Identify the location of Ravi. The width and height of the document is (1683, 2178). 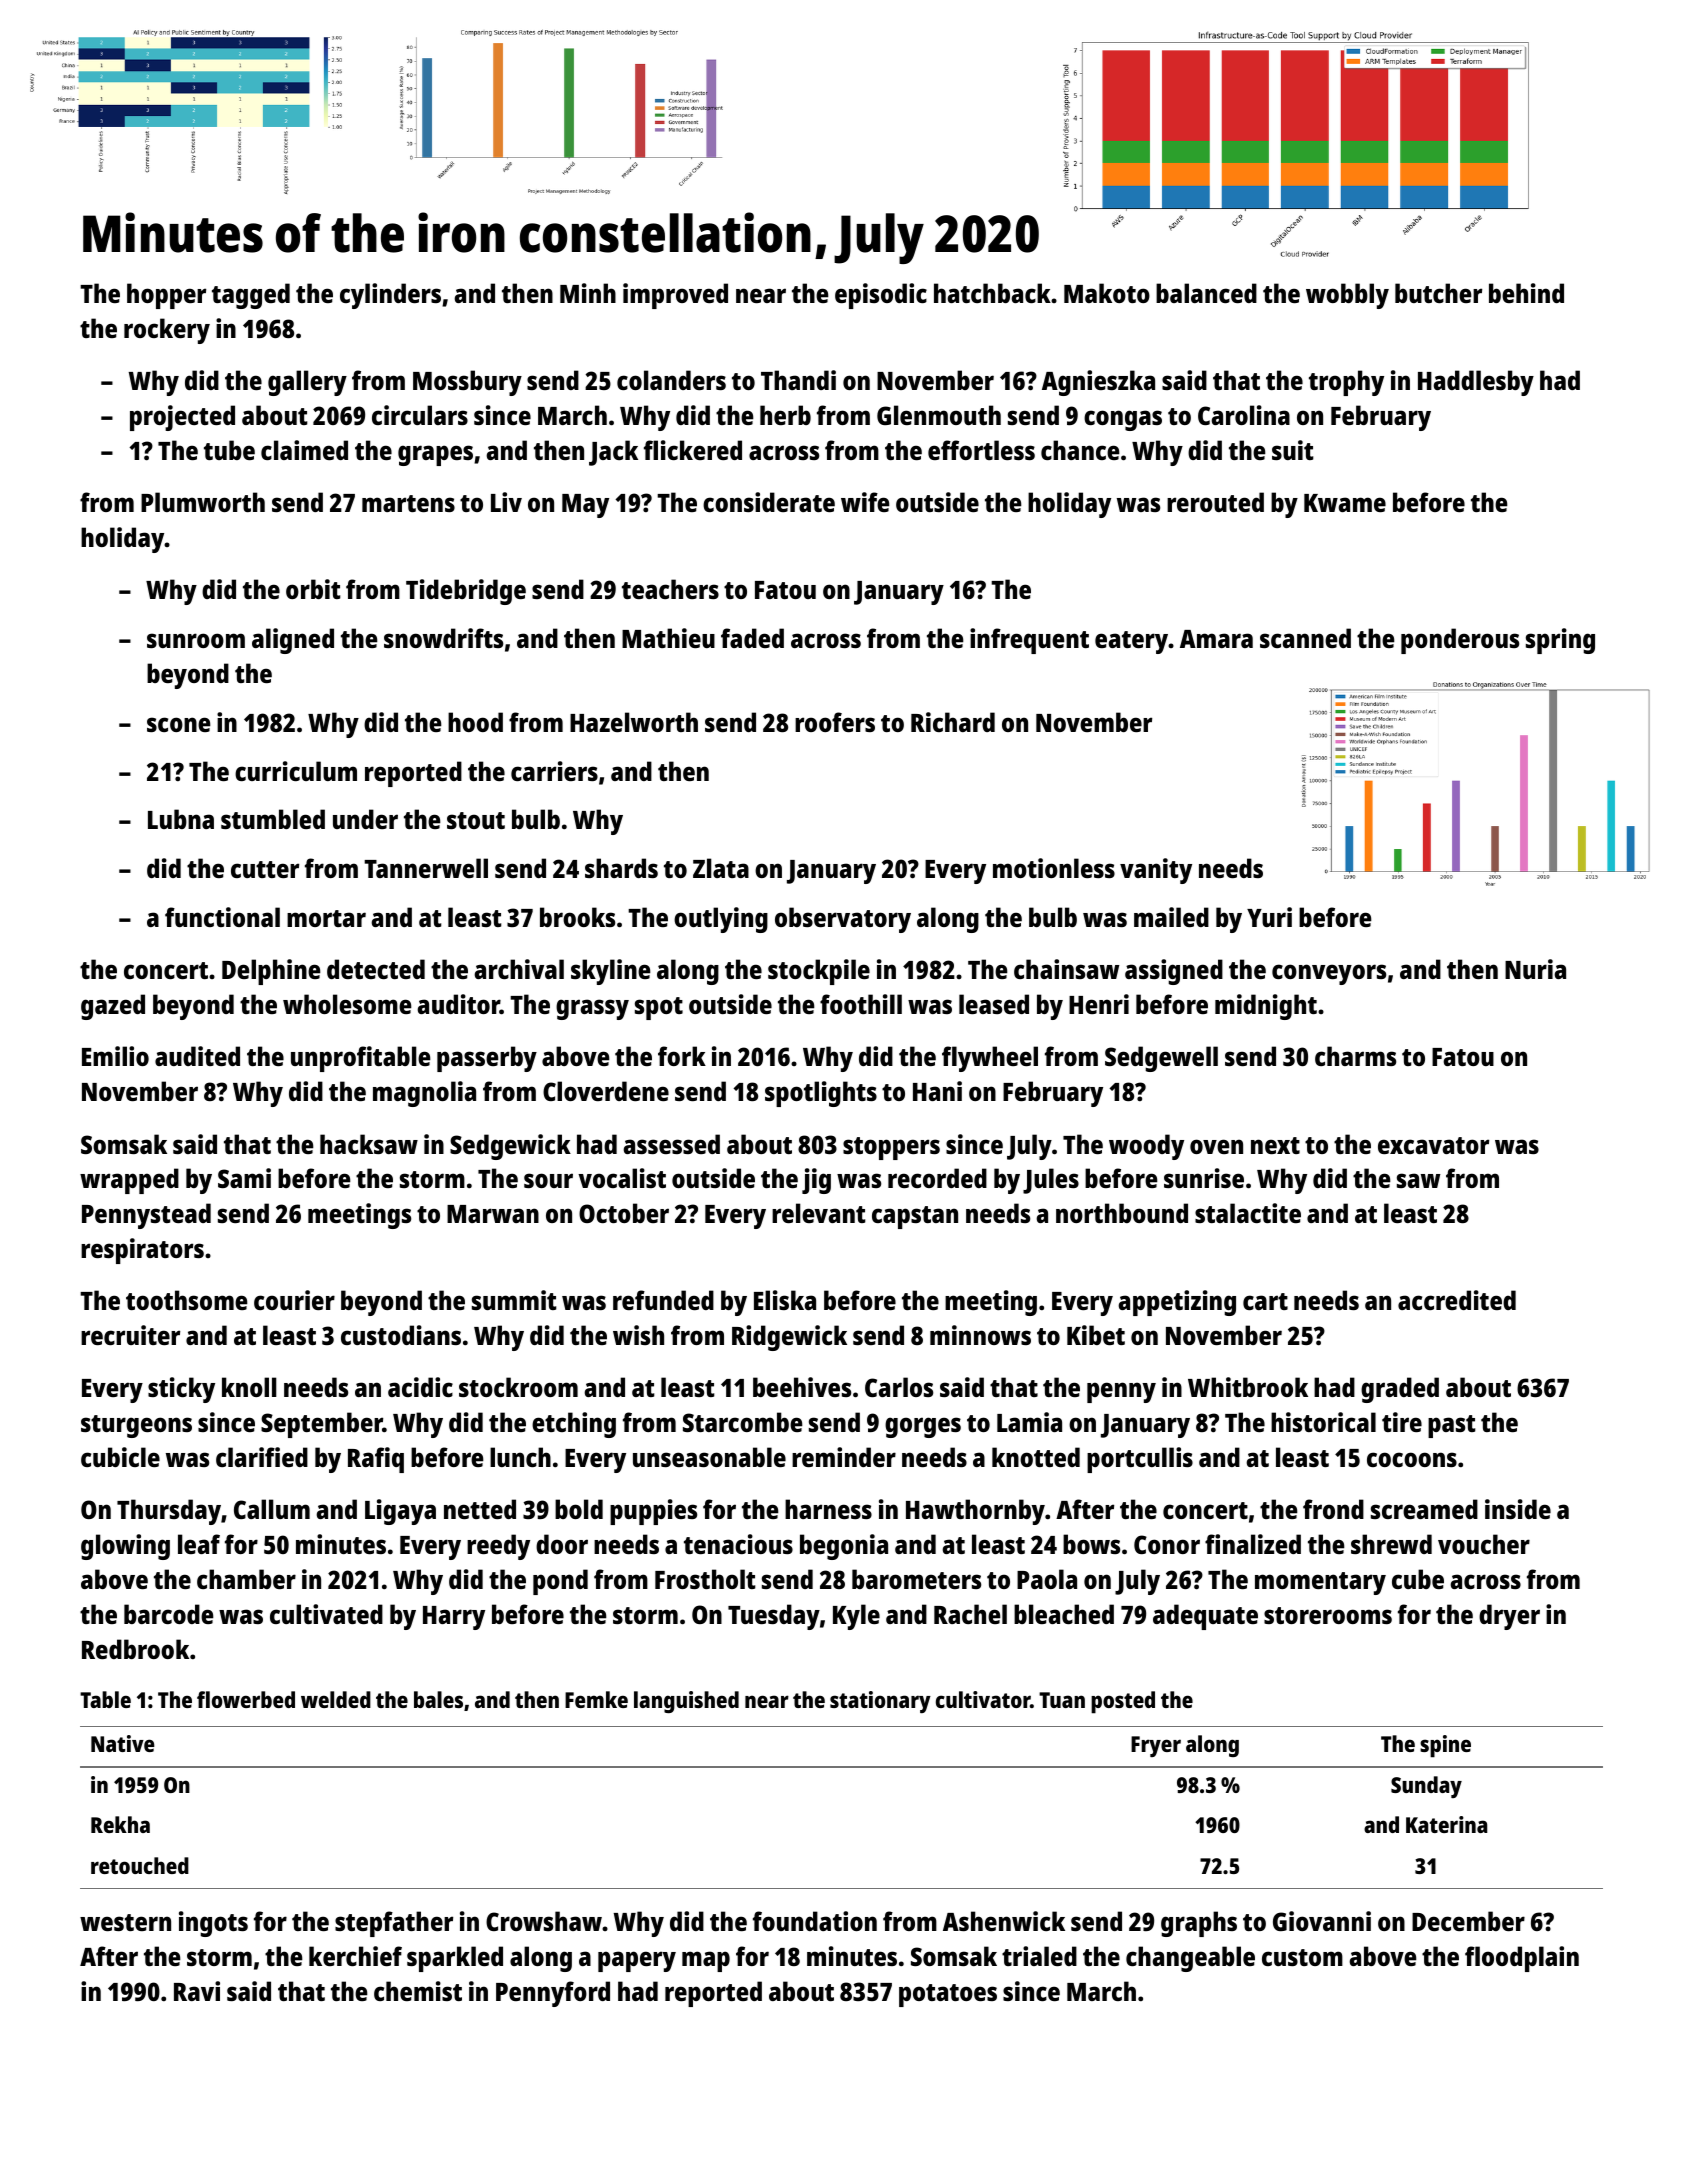
(197, 1991).
